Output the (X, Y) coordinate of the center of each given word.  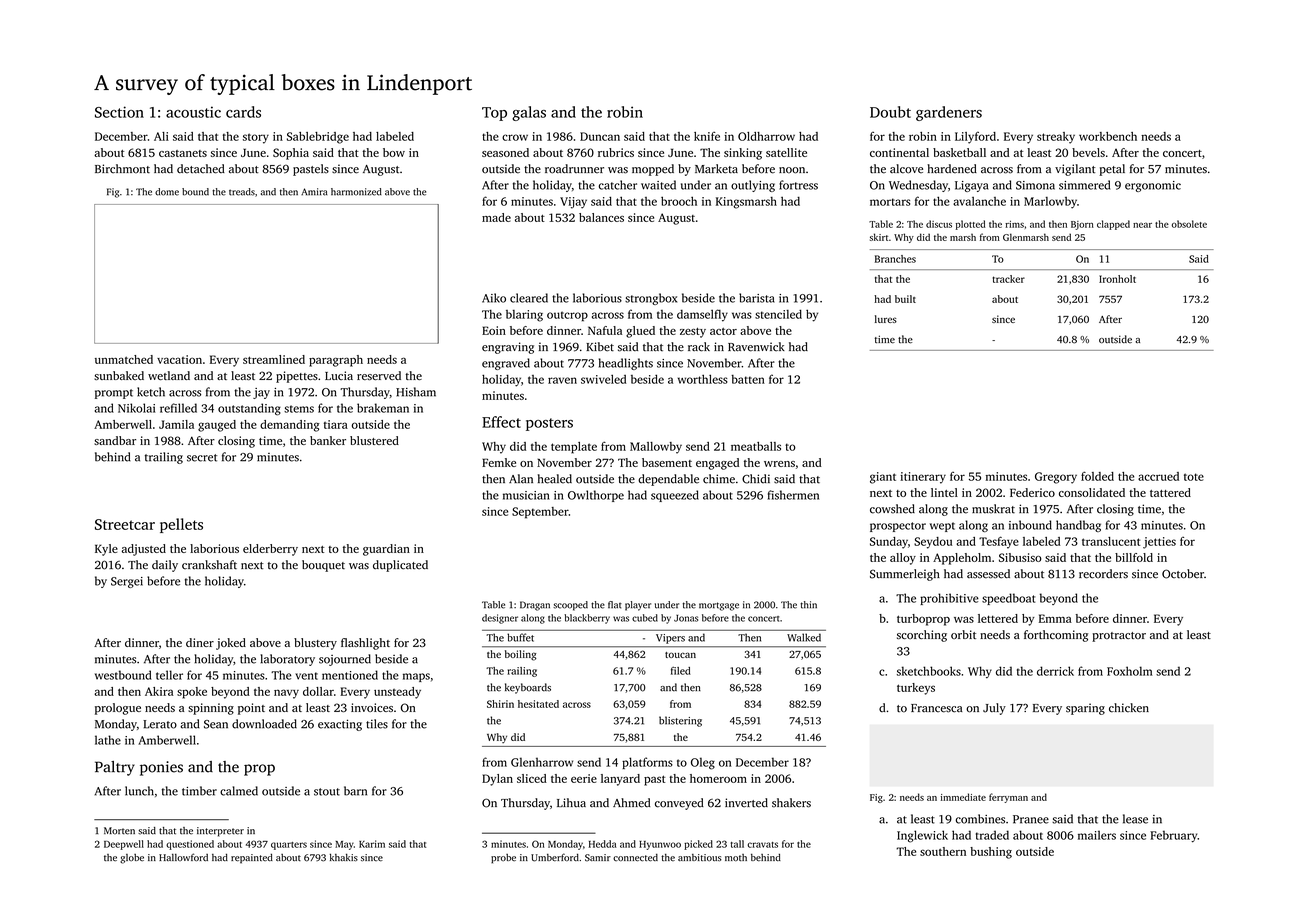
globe (132, 859)
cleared (529, 298)
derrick (1055, 671)
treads (242, 192)
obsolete (1189, 224)
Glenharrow (542, 762)
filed (681, 671)
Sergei (127, 582)
